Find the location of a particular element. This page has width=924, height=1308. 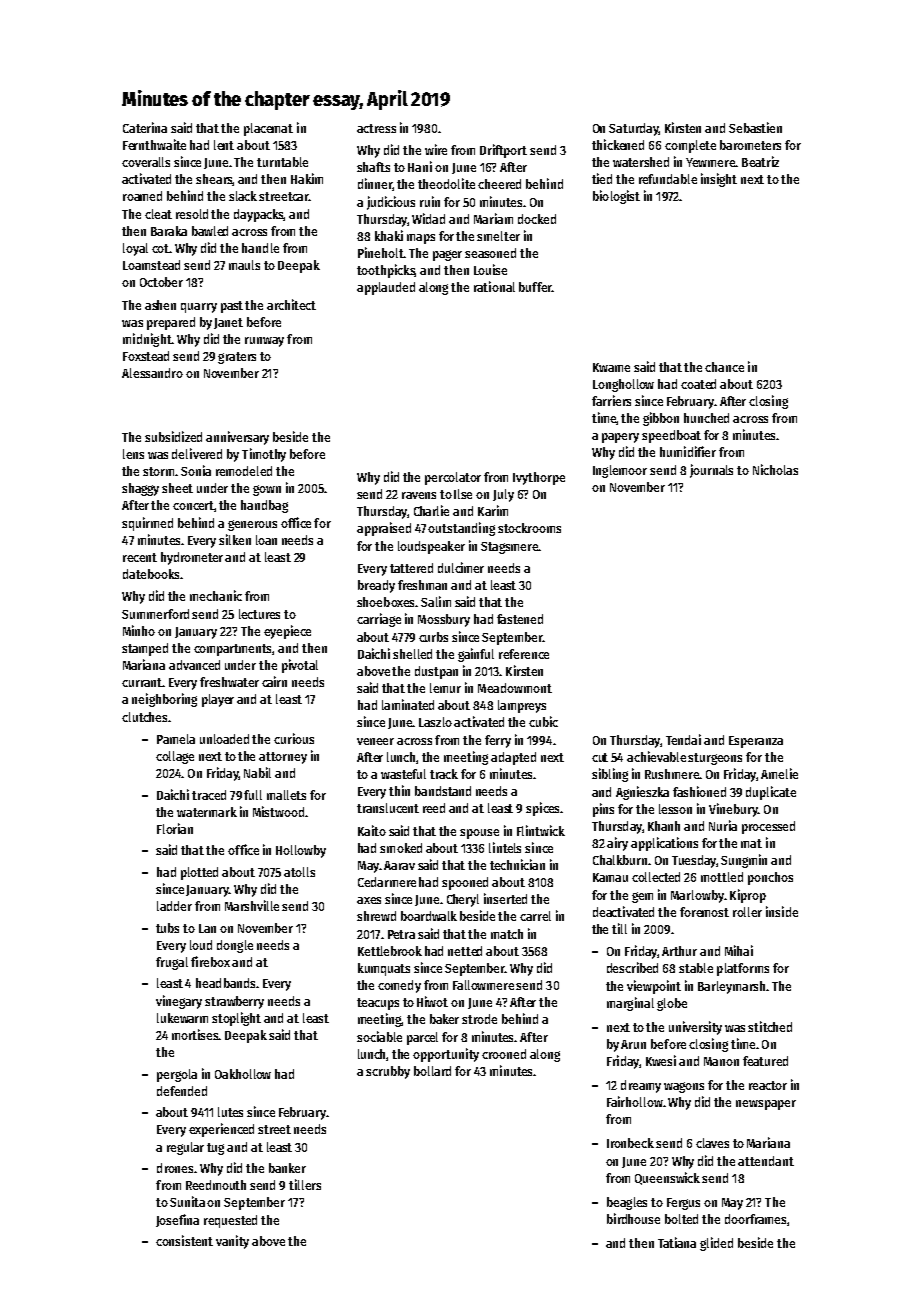

comedy is located at coordinates (399, 986).
